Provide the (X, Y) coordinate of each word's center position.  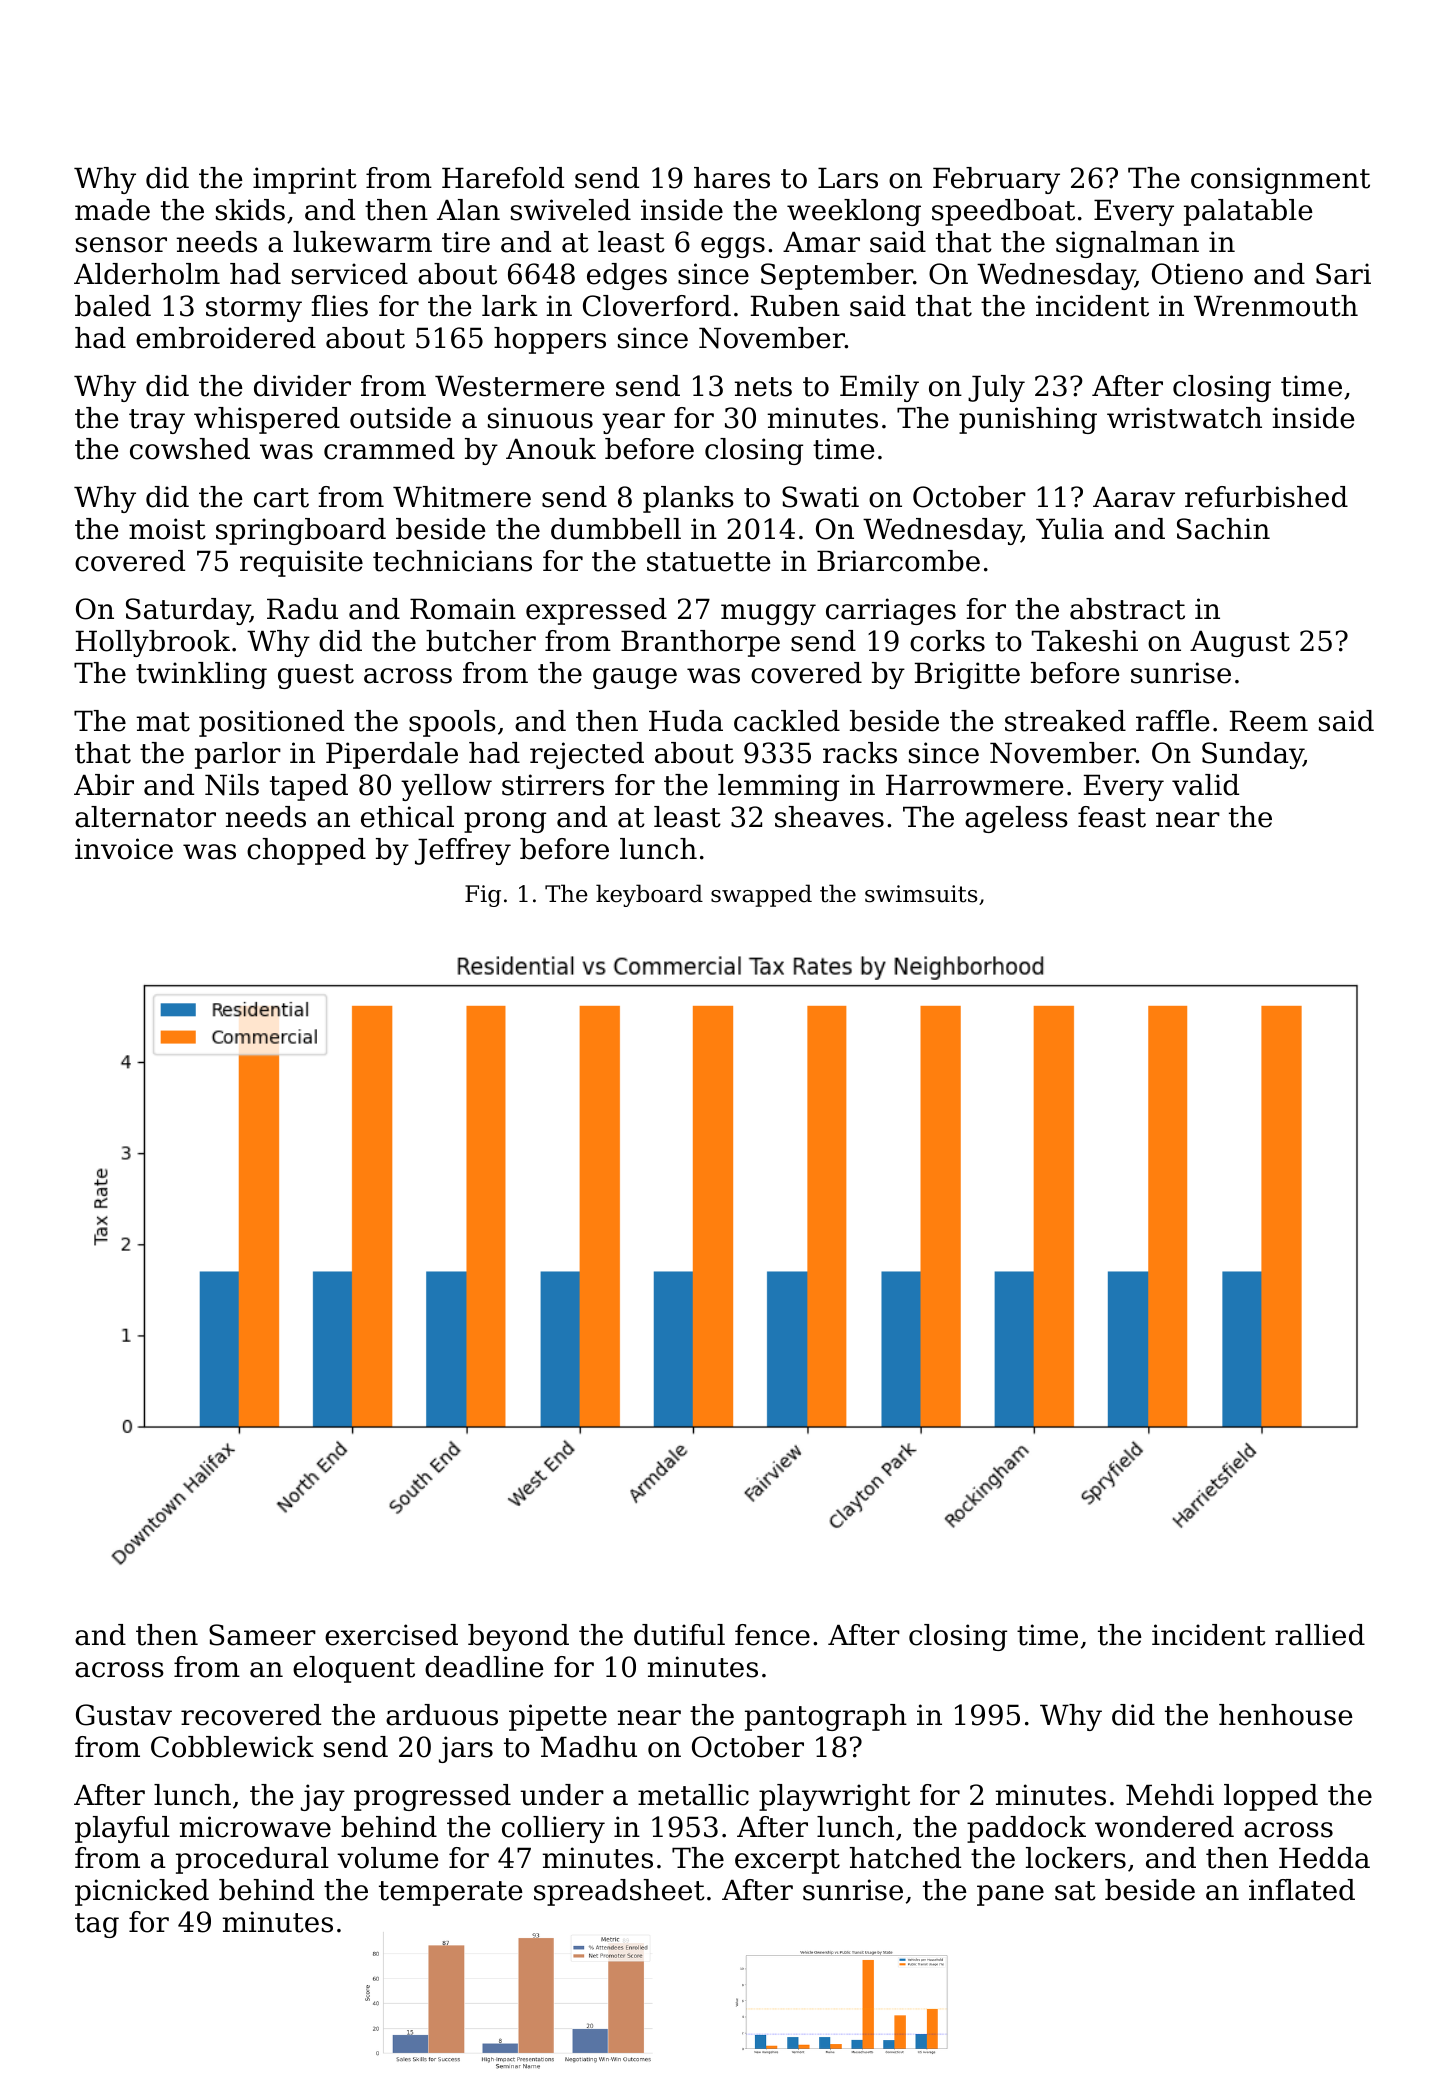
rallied (1320, 1635)
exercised (391, 1635)
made (112, 210)
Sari (1343, 274)
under (562, 1795)
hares (732, 178)
